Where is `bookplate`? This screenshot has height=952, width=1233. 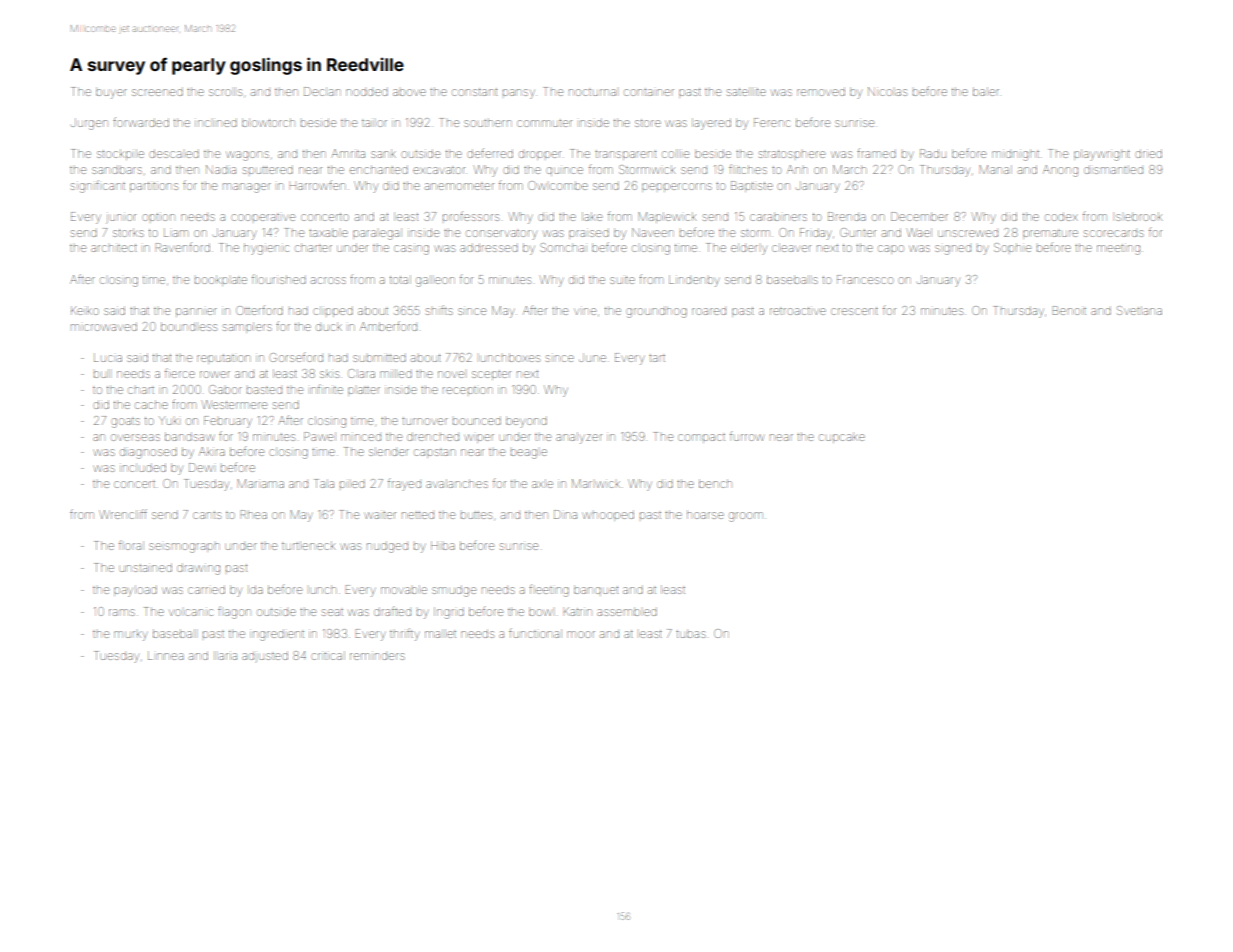 bookplate is located at coordinates (221, 280).
